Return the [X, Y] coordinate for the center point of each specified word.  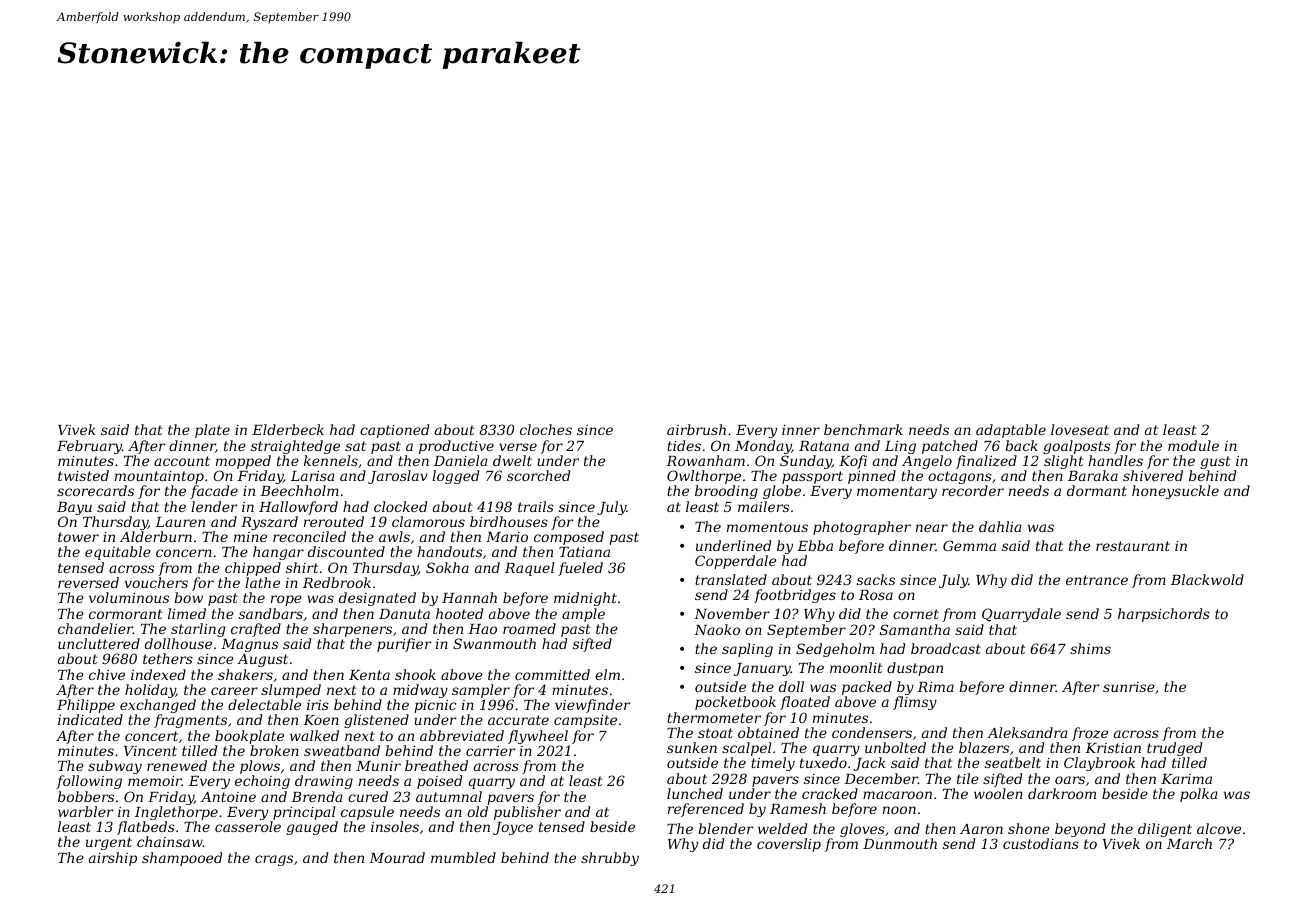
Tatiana [584, 552]
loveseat [1080, 429]
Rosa [876, 595]
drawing [324, 782]
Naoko [717, 629]
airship [113, 859]
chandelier [95, 628]
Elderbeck [288, 429]
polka [1199, 795]
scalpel [746, 749]
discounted [346, 551]
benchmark [863, 429]
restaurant [1133, 546]
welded [782, 828]
